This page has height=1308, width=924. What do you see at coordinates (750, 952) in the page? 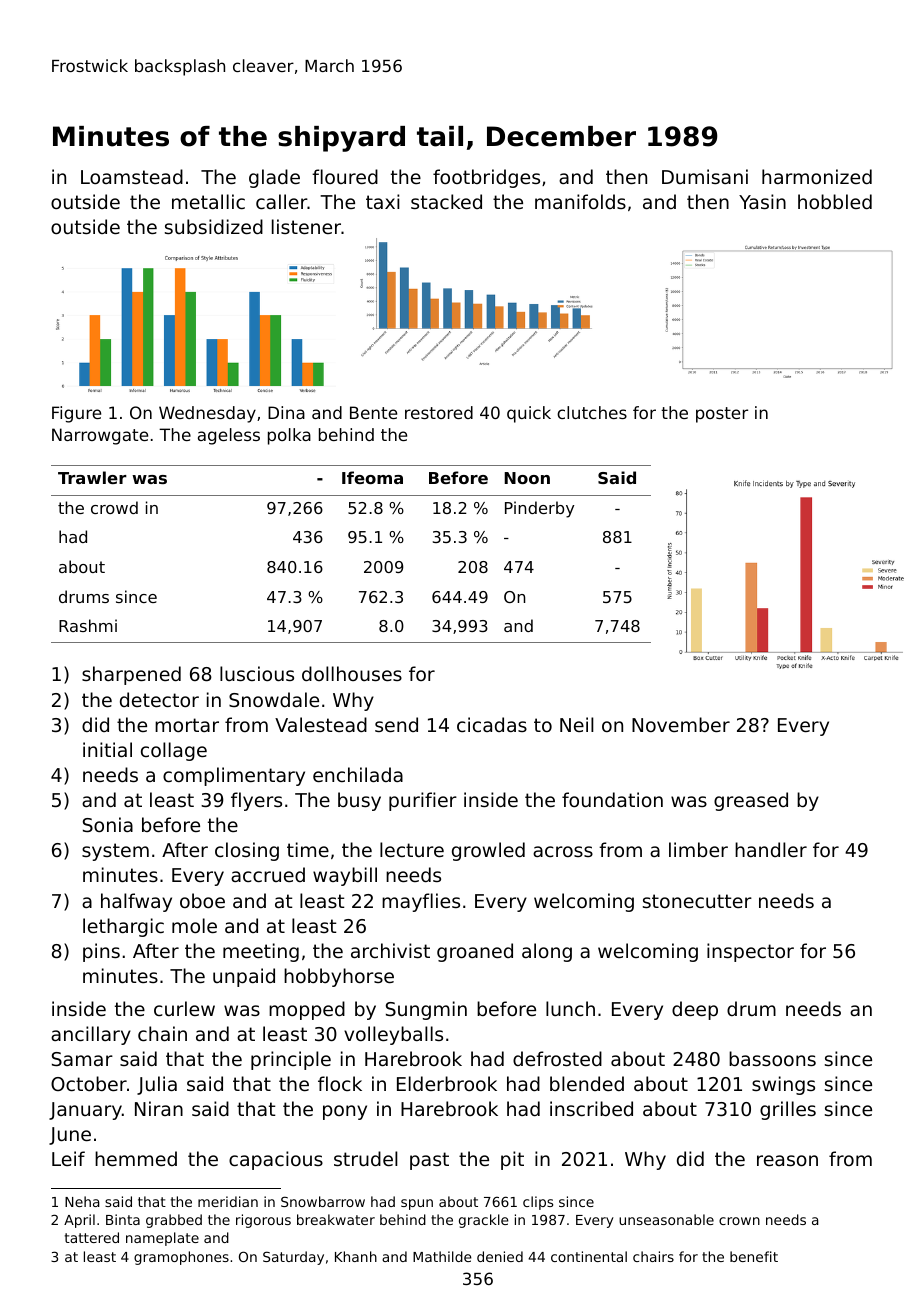
I see `inspector` at bounding box center [750, 952].
